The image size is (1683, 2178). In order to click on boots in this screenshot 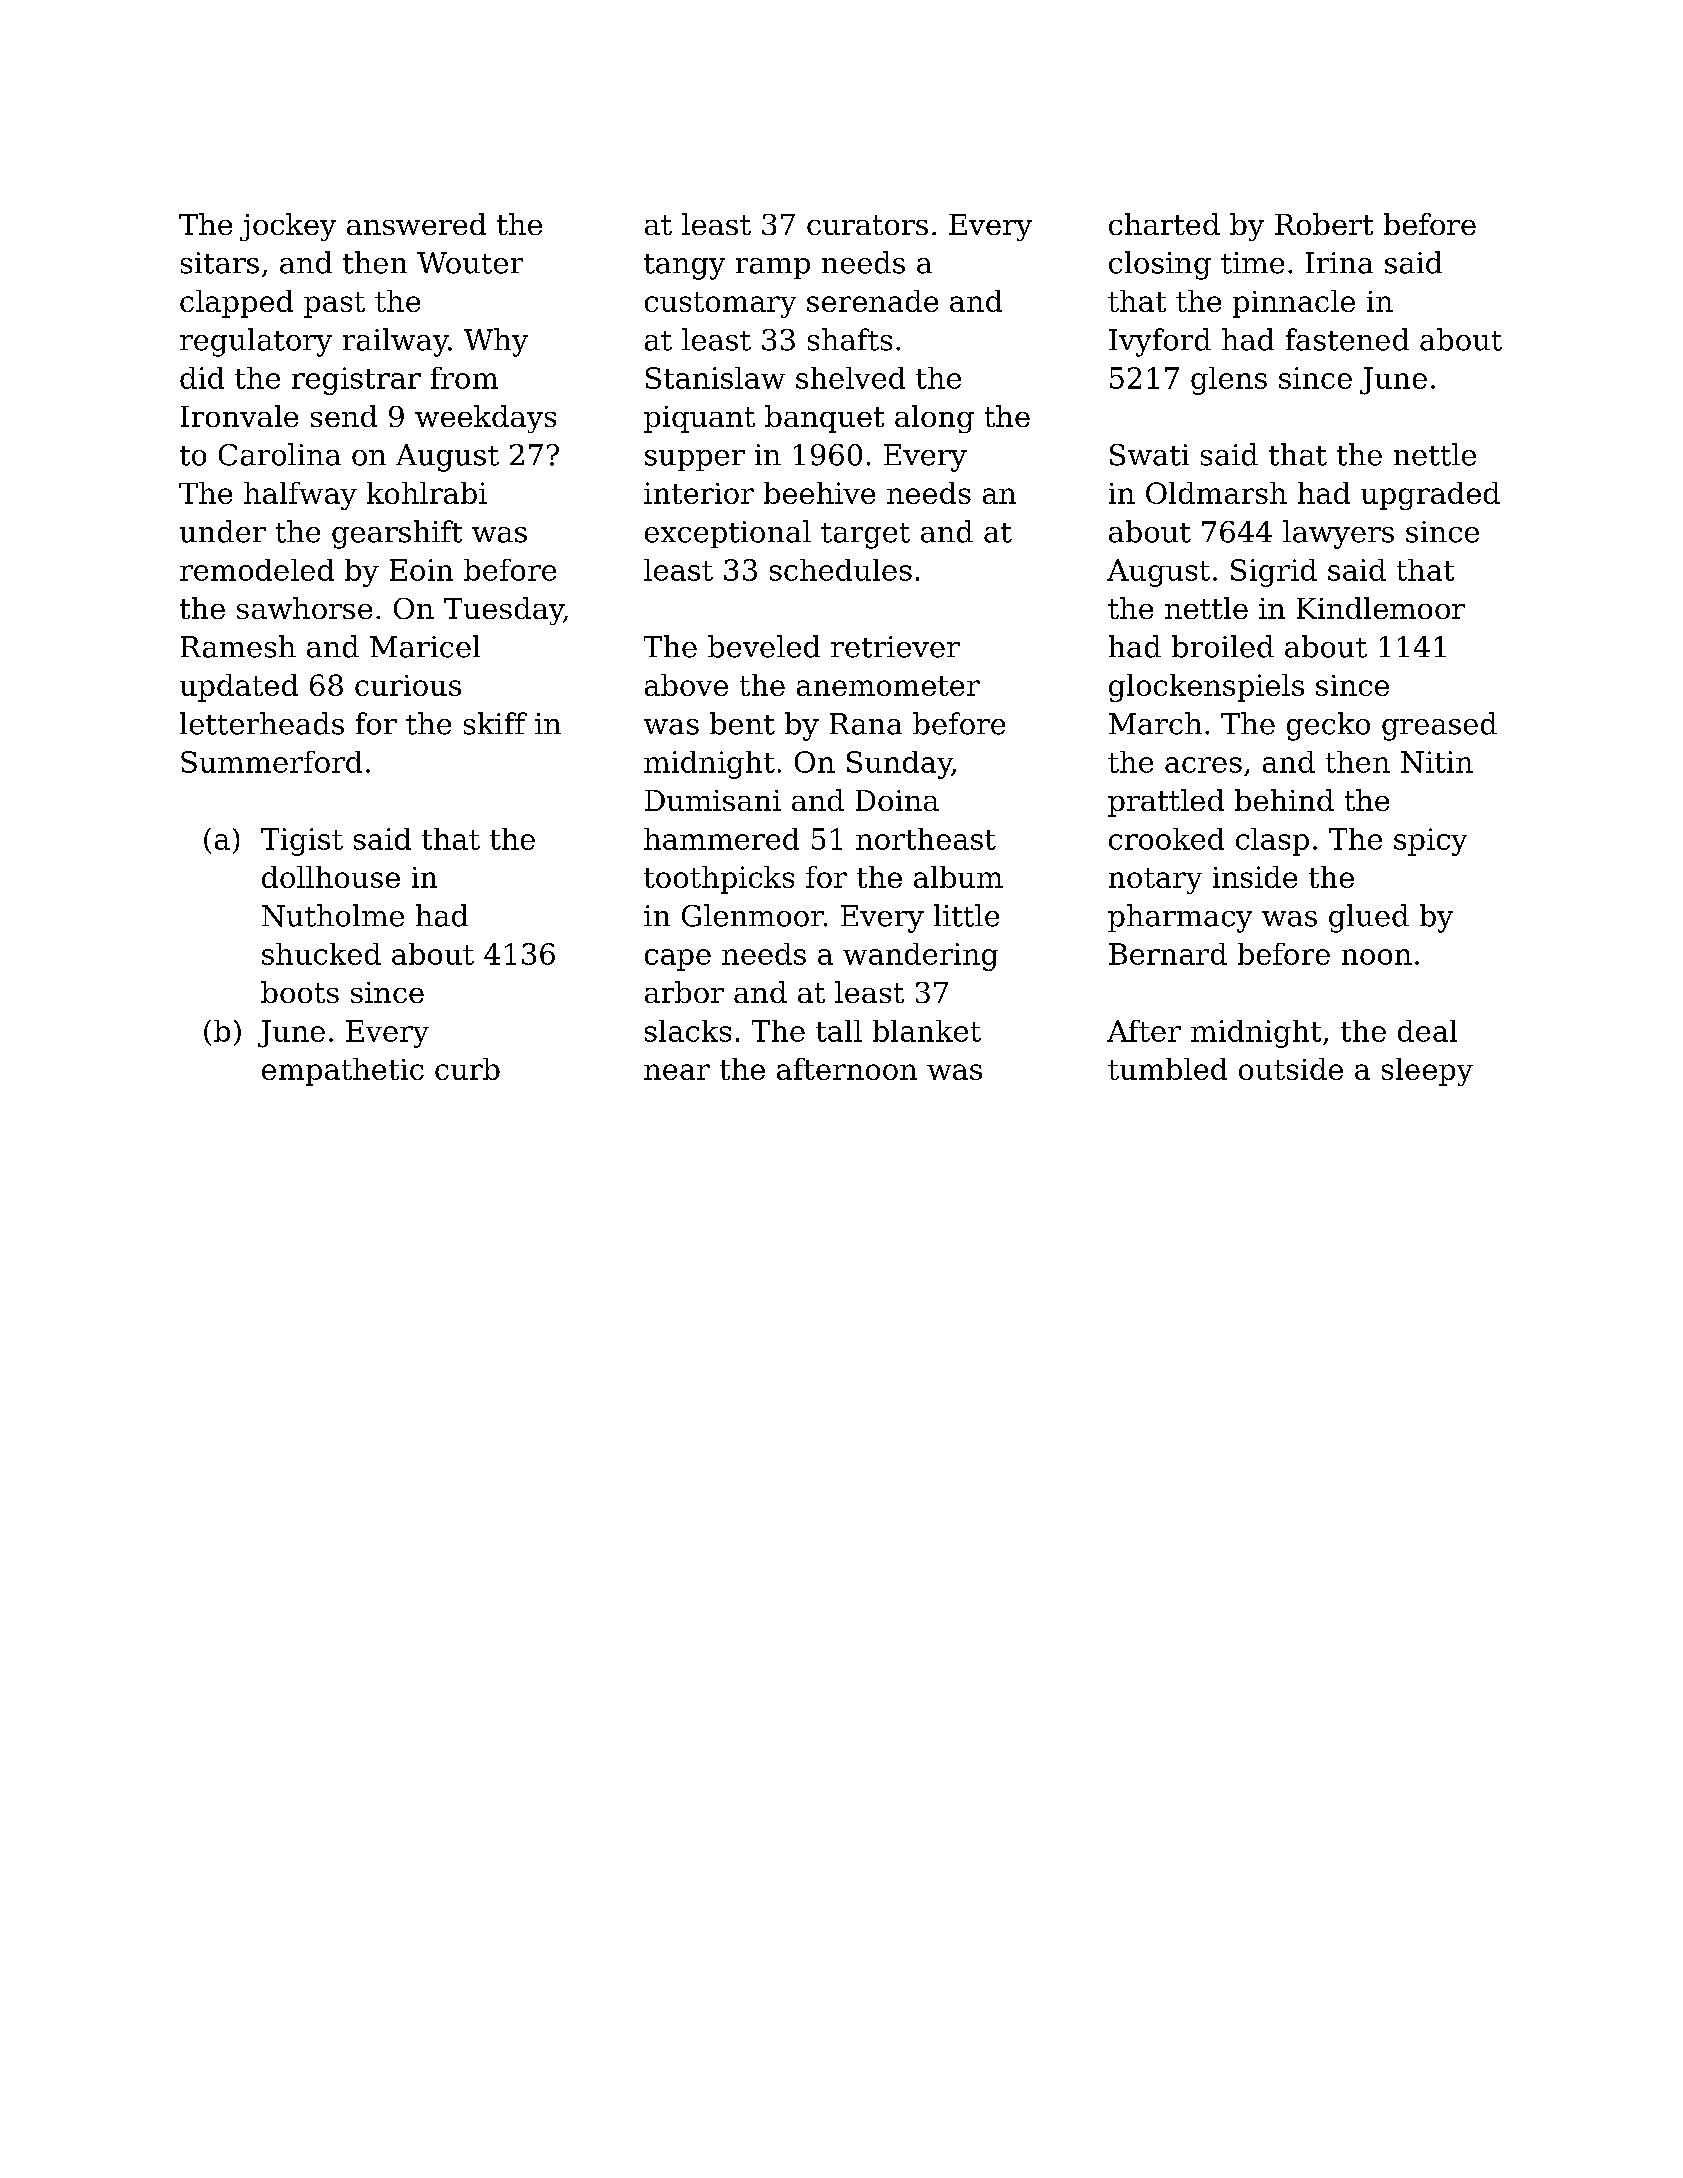, I will do `click(300, 992)`.
